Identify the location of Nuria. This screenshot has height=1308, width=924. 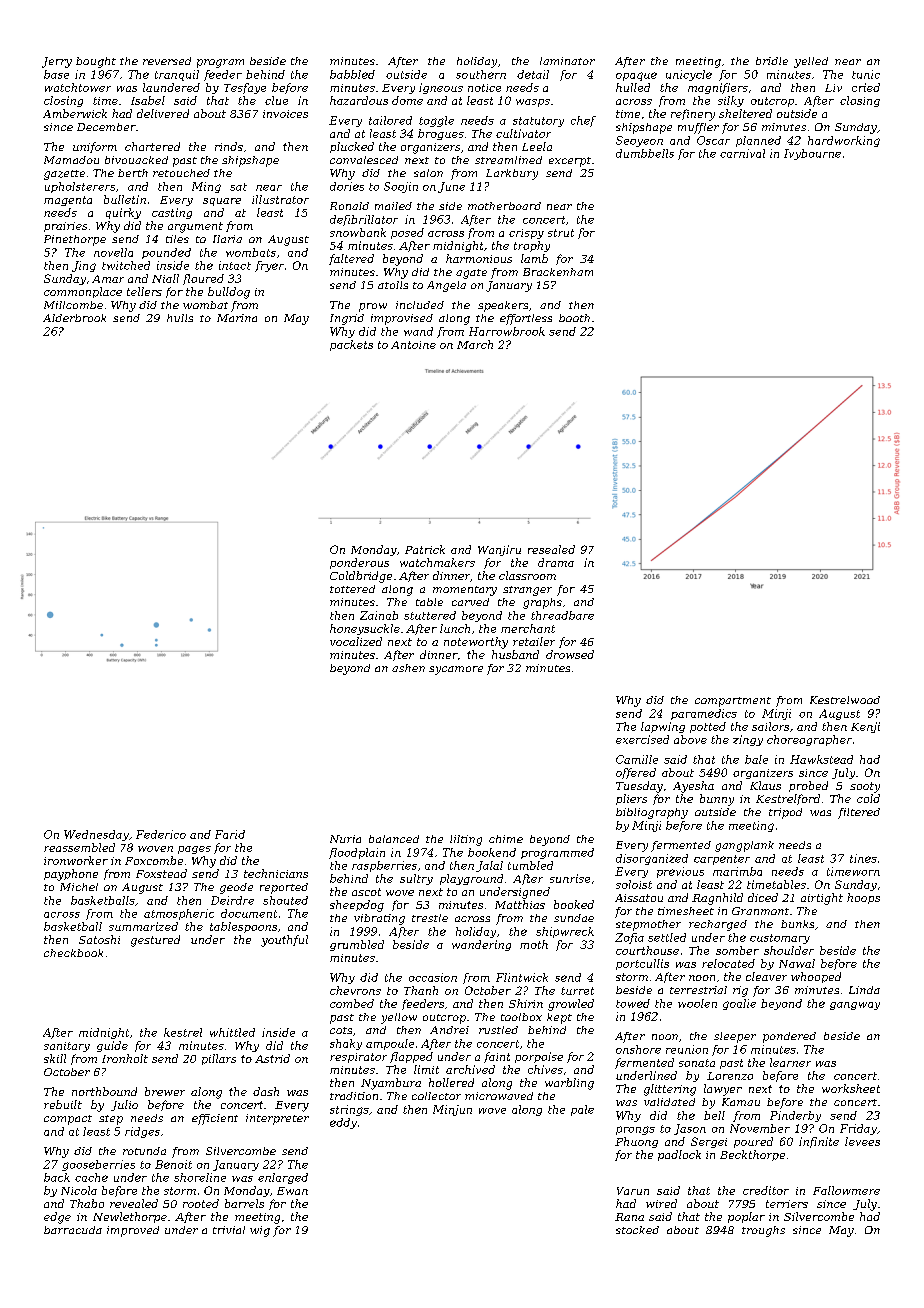
(345, 839).
